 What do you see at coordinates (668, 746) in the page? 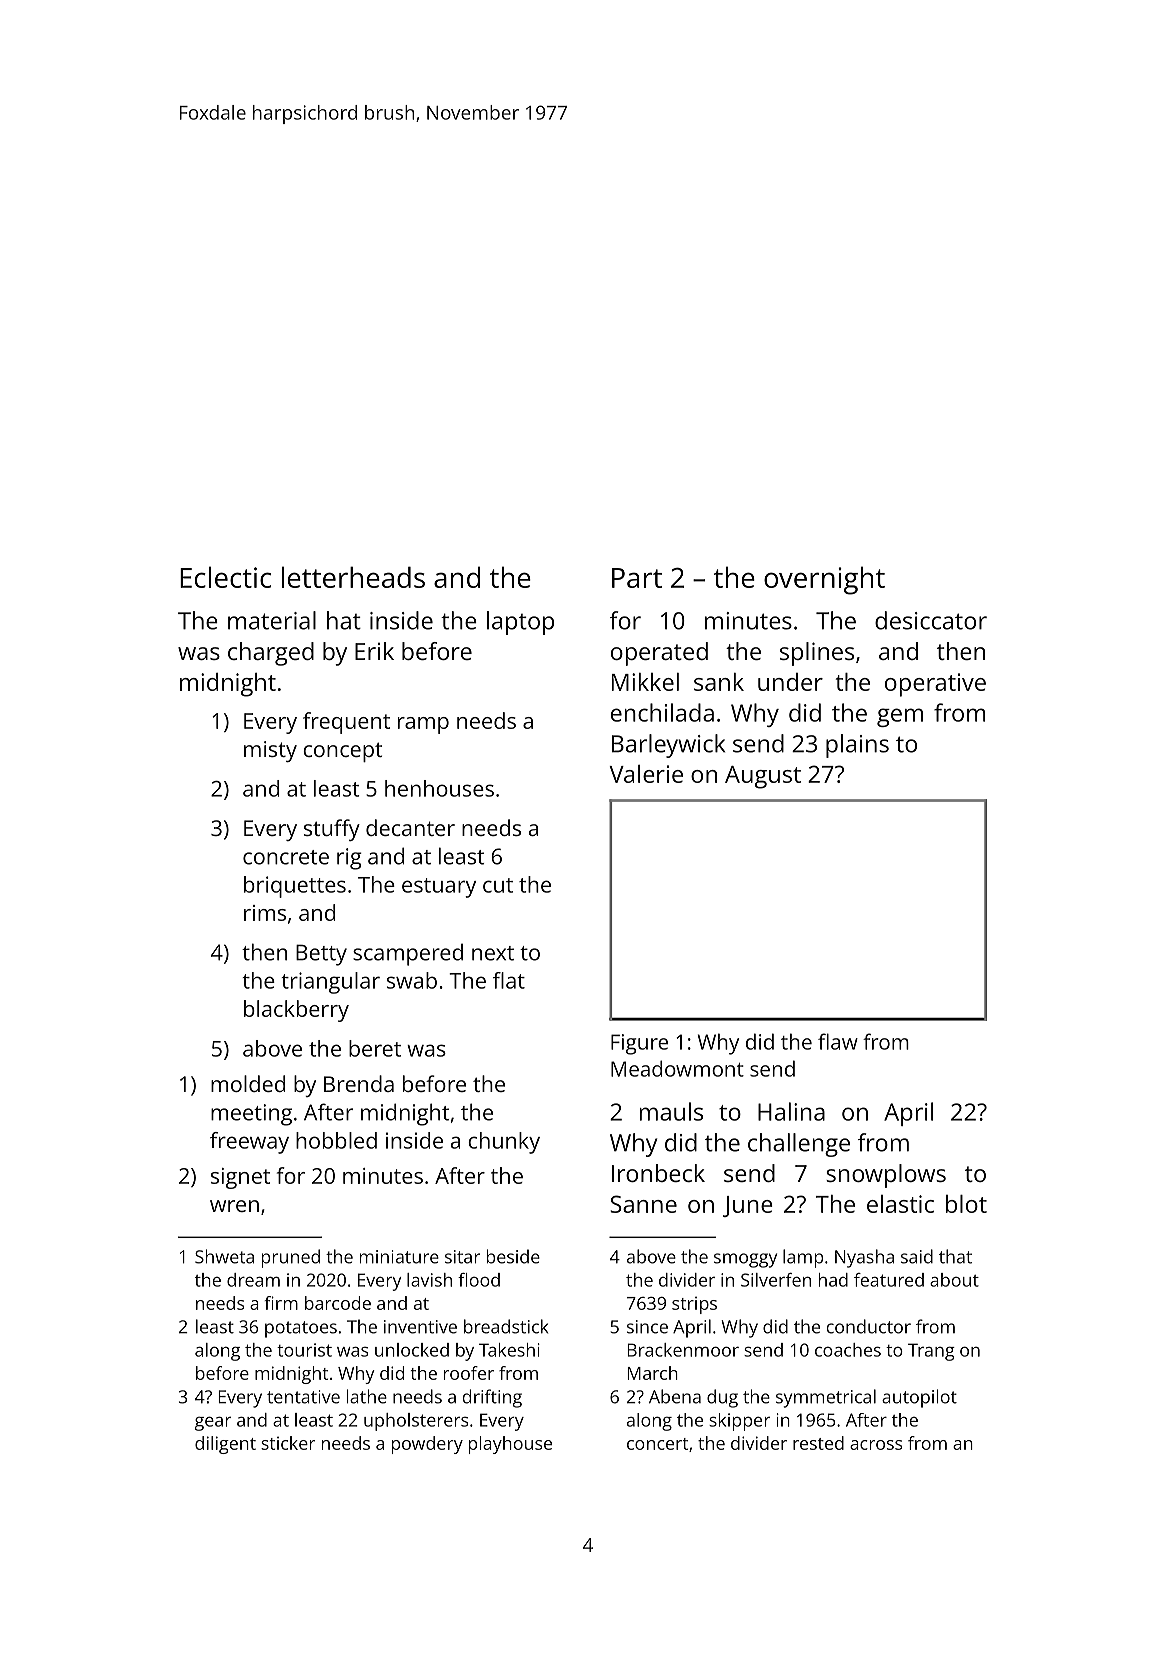
I see `Barleywick` at bounding box center [668, 746].
